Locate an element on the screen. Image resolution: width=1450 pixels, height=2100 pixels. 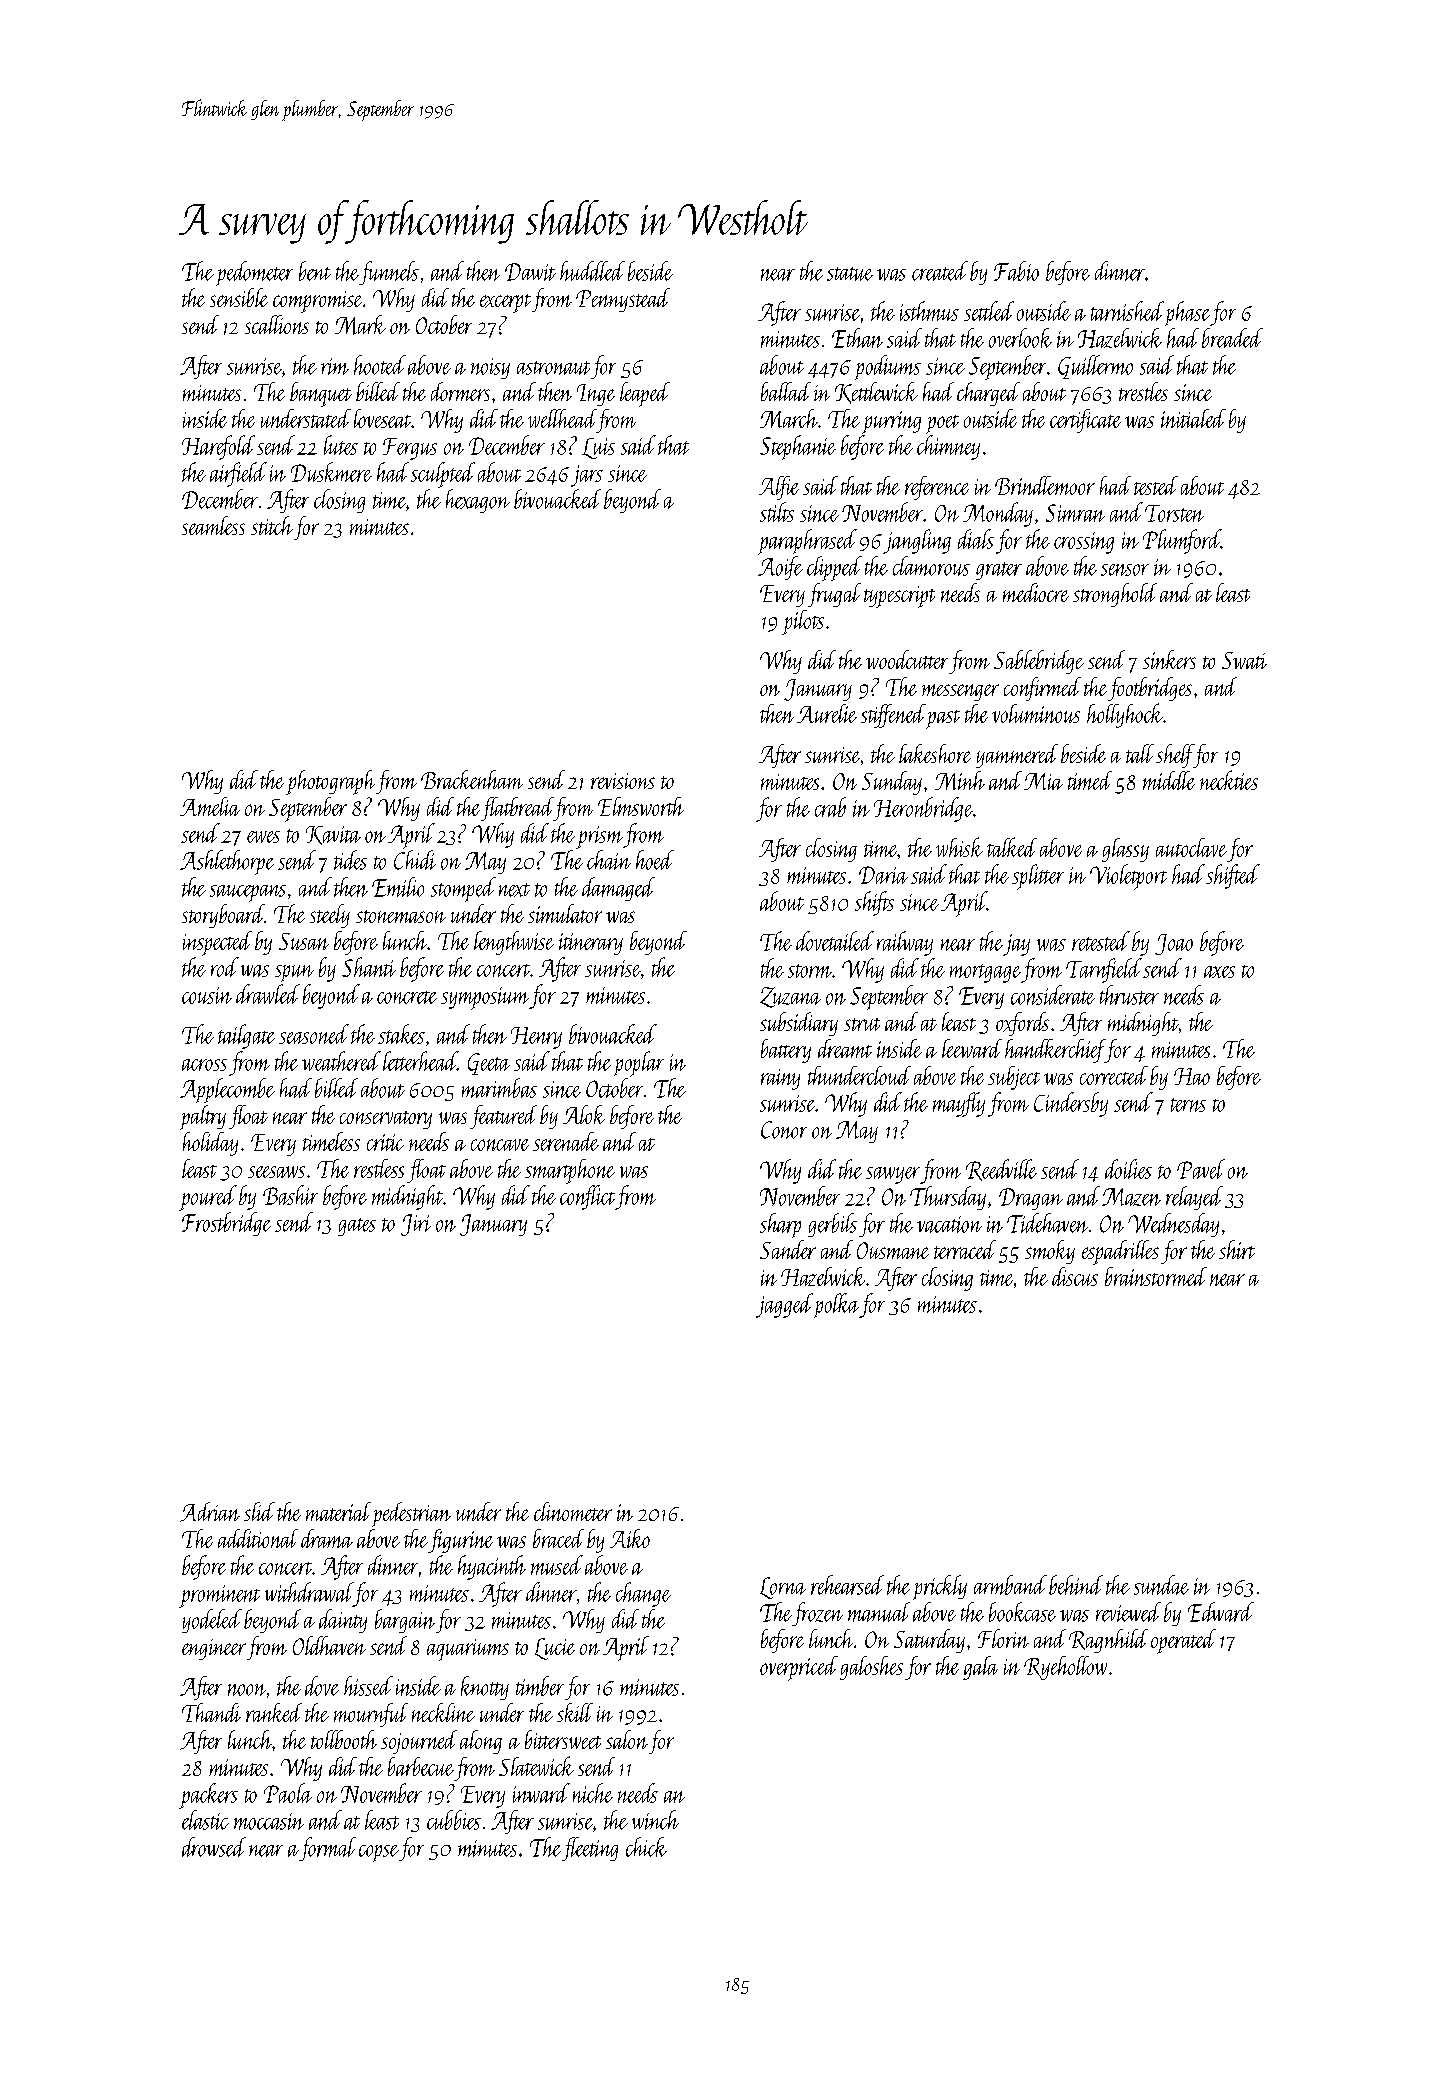
conflict is located at coordinates (587, 1197).
